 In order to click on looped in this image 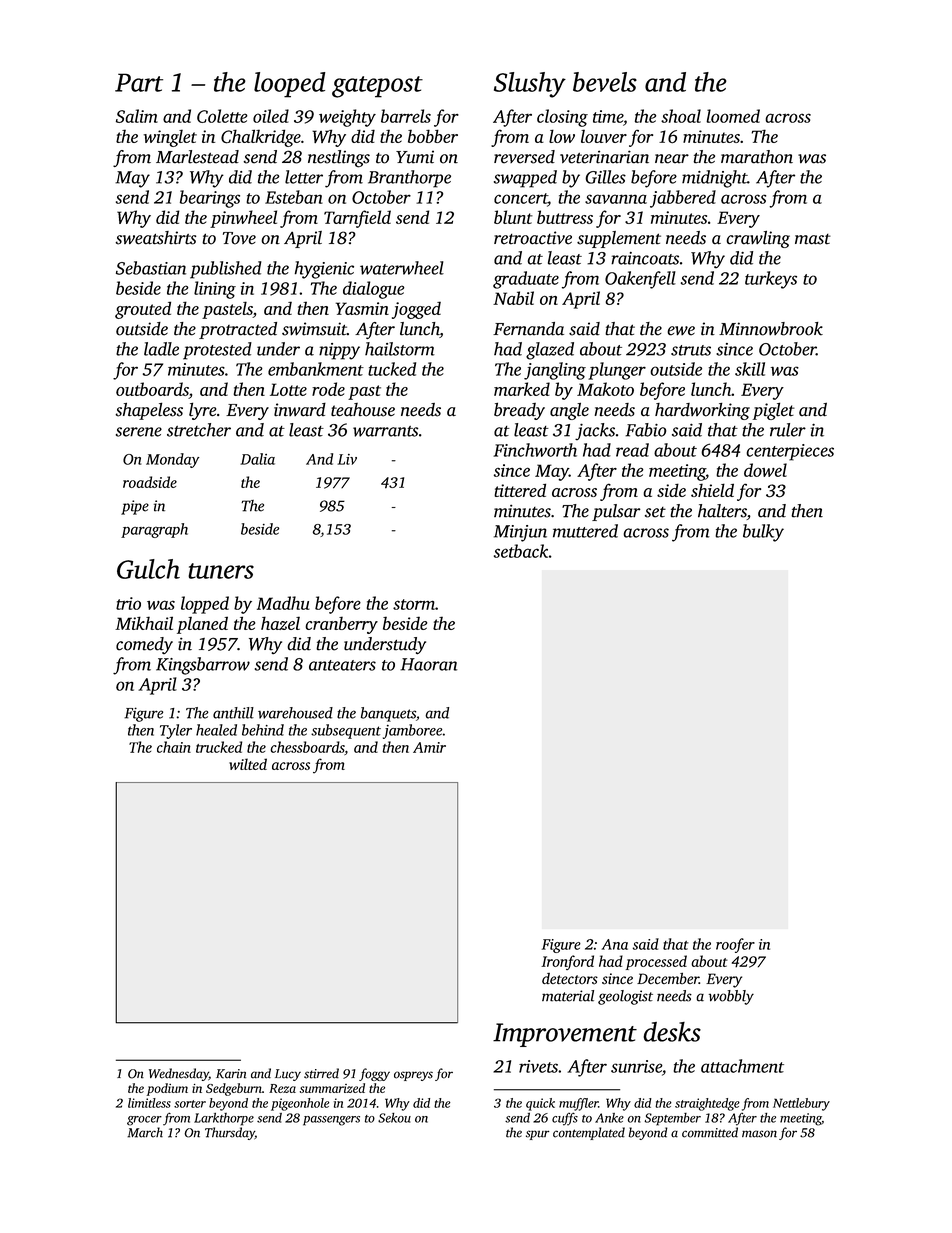, I will do `click(289, 85)`.
